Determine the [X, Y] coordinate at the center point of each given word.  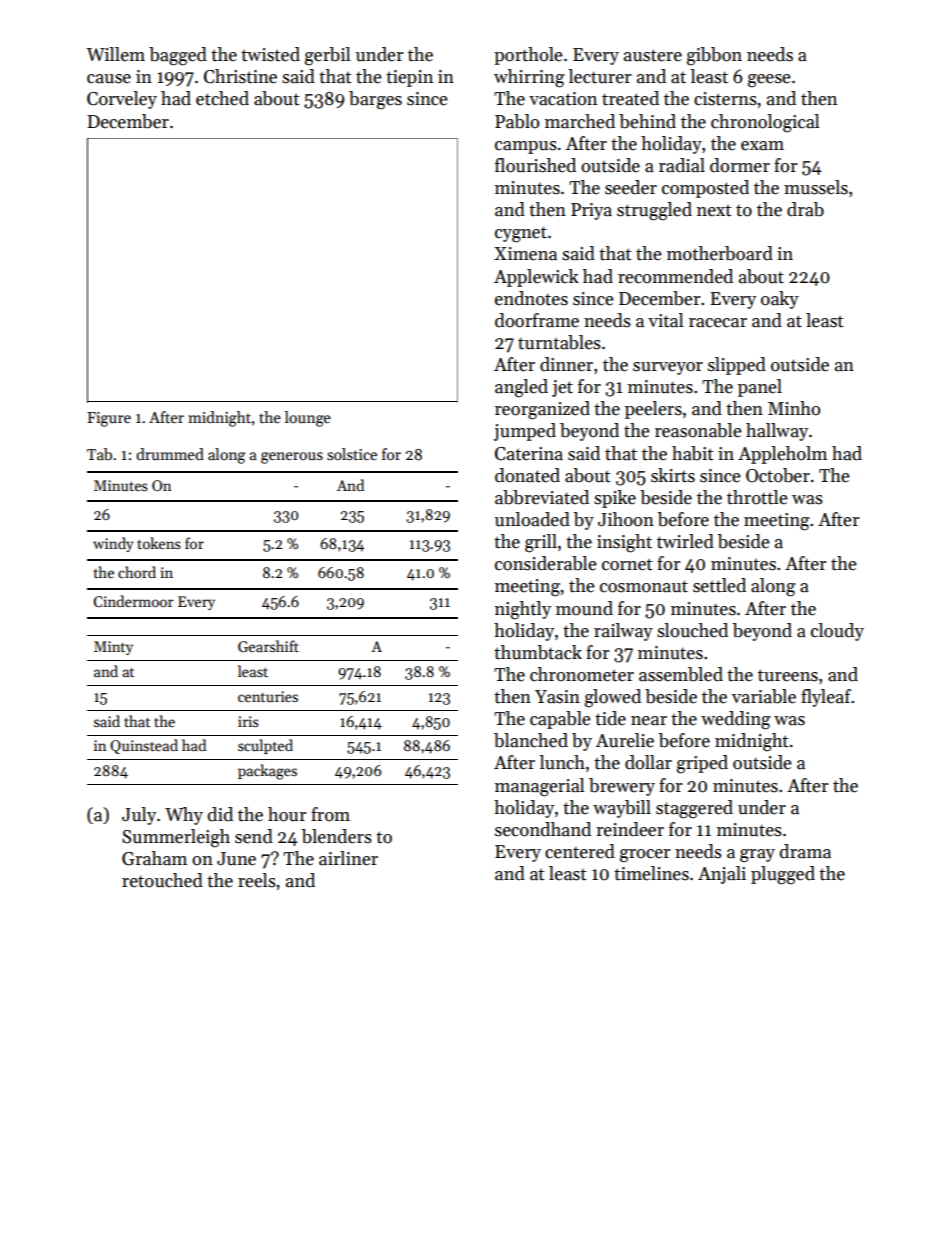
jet [562, 388]
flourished [535, 165]
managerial [540, 787]
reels [257, 880]
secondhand [543, 829]
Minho [794, 408]
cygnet [521, 234]
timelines [651, 873]
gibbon [714, 56]
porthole [528, 56]
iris [248, 721]
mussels [816, 187]
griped [702, 764]
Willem [115, 54]
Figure [109, 419]
